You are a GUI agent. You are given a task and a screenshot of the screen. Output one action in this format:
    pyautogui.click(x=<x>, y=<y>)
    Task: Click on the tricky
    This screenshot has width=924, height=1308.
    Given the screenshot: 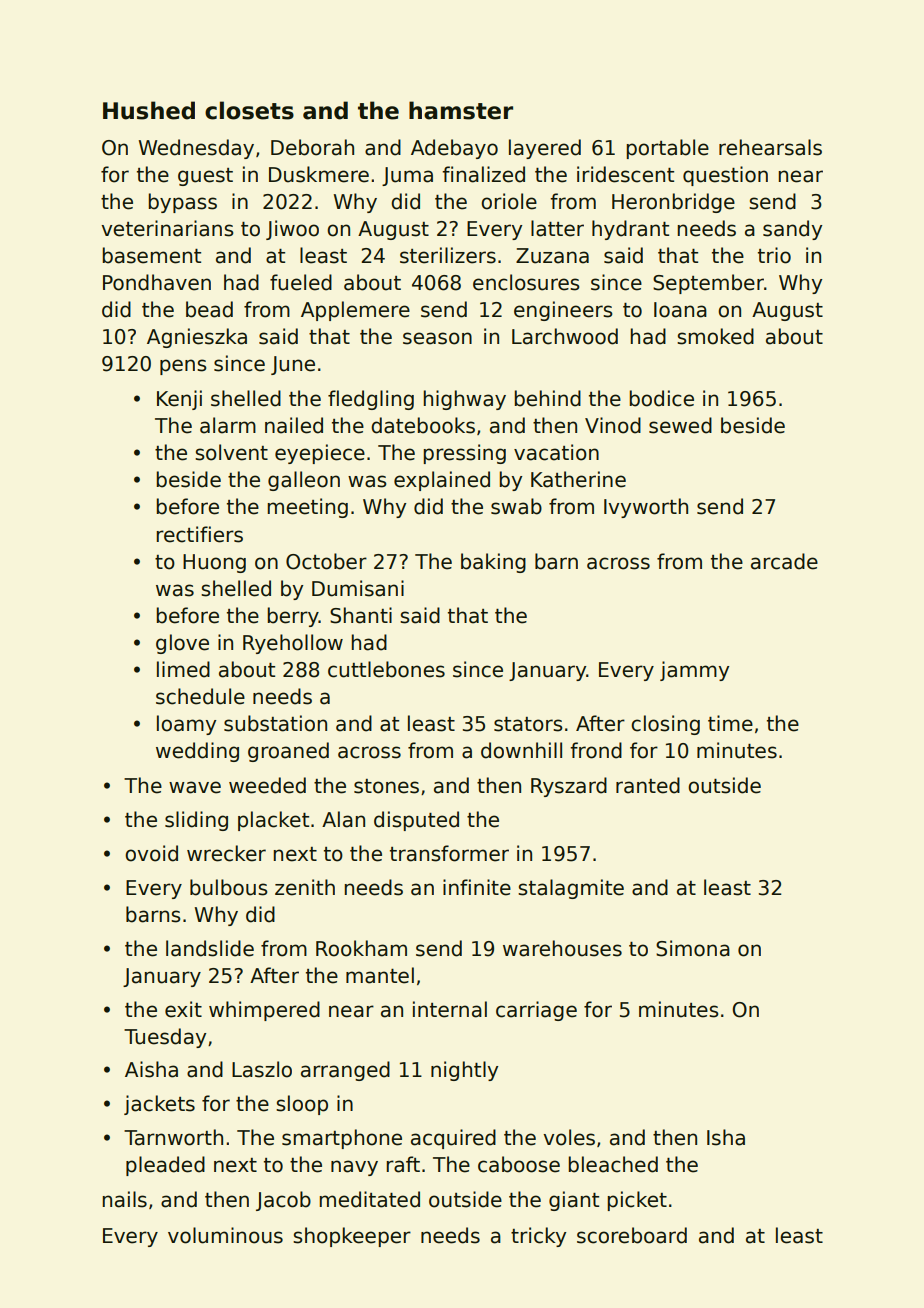 What is the action you would take?
    pyautogui.click(x=538, y=1237)
